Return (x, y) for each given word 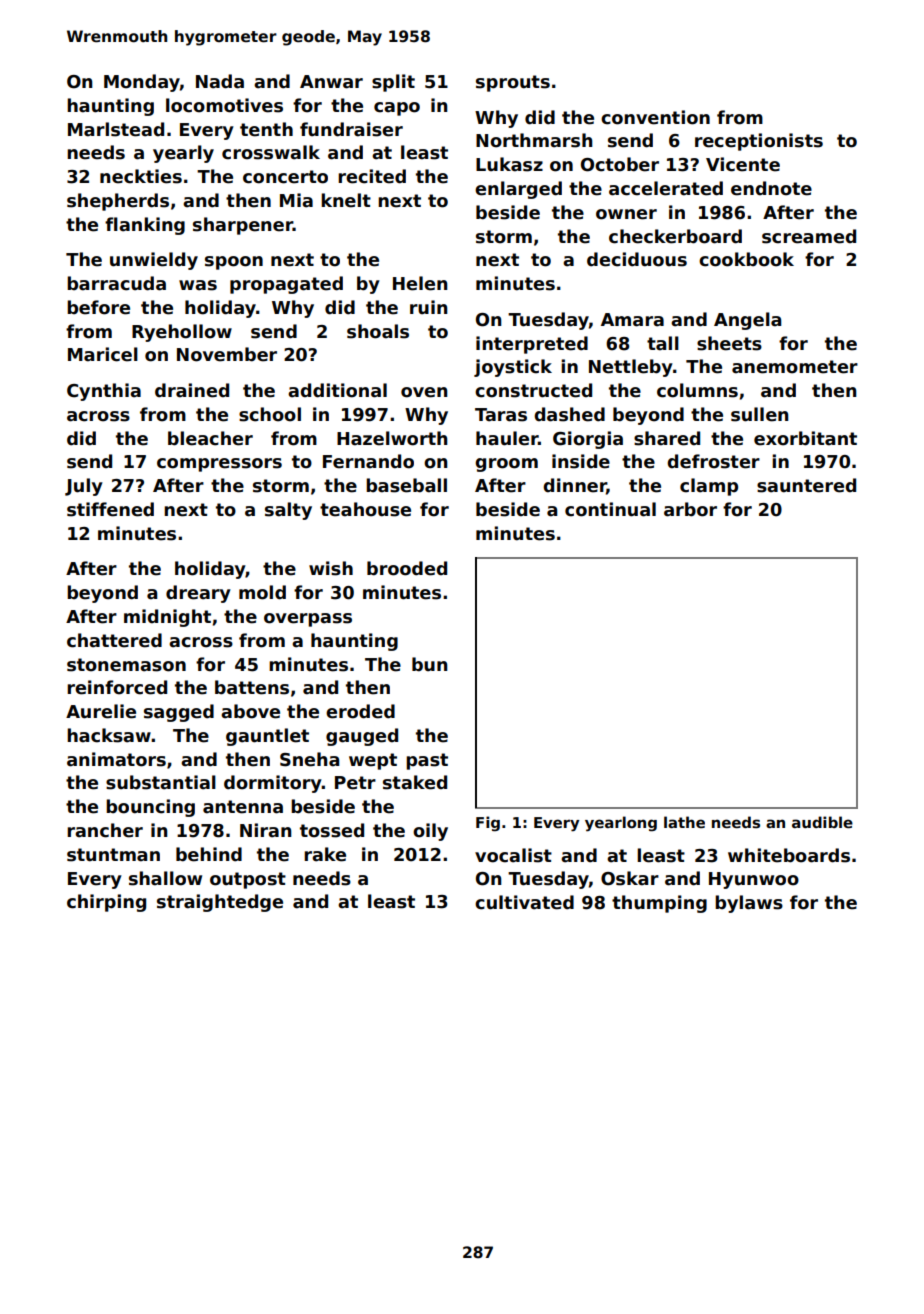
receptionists (759, 142)
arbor (690, 509)
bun (429, 664)
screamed (809, 236)
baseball (406, 485)
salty (288, 511)
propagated (286, 285)
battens (252, 687)
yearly (183, 154)
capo (397, 109)
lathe (684, 822)
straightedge (220, 903)
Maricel (103, 354)
